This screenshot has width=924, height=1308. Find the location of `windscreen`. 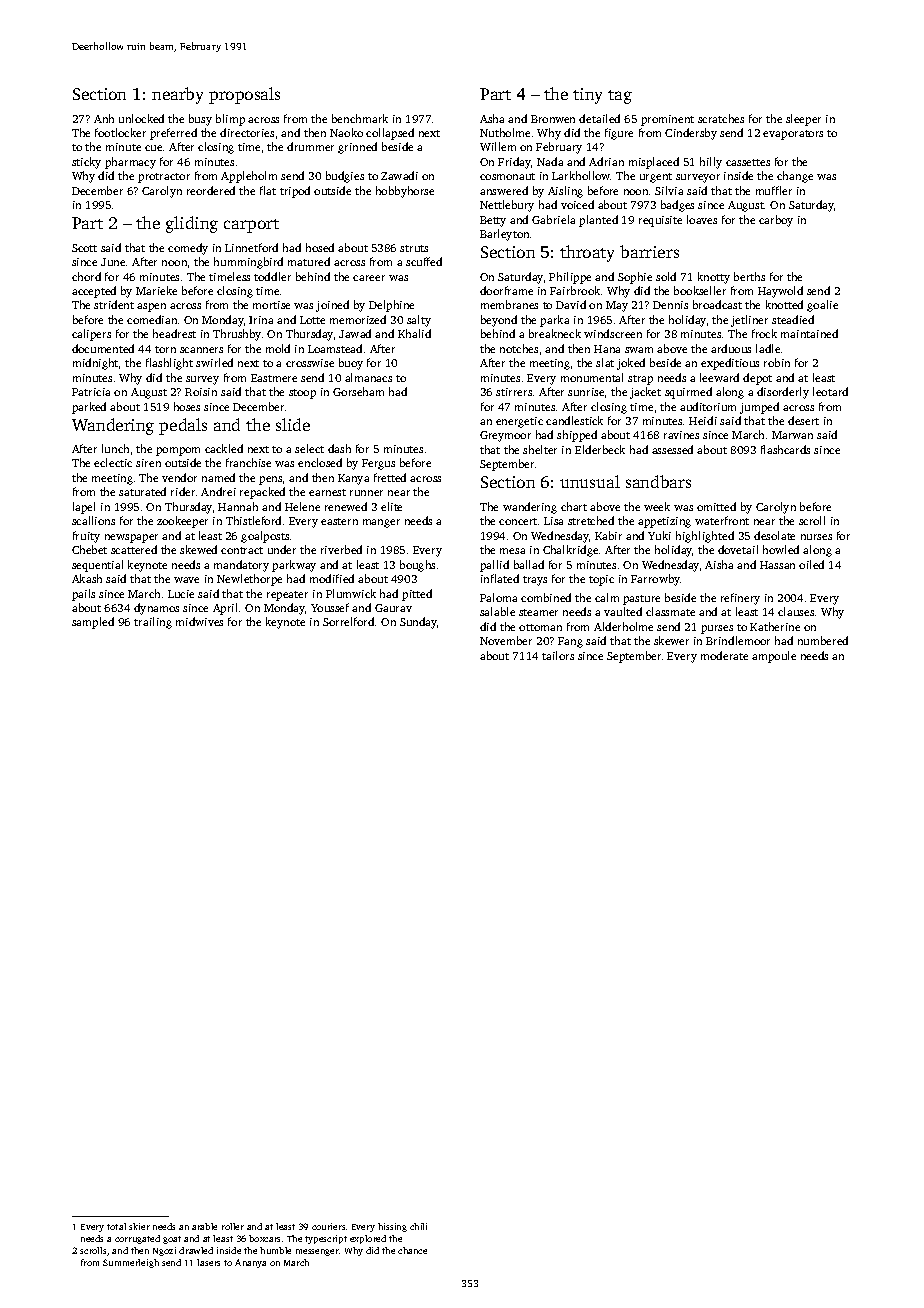

windscreen is located at coordinates (613, 333).
